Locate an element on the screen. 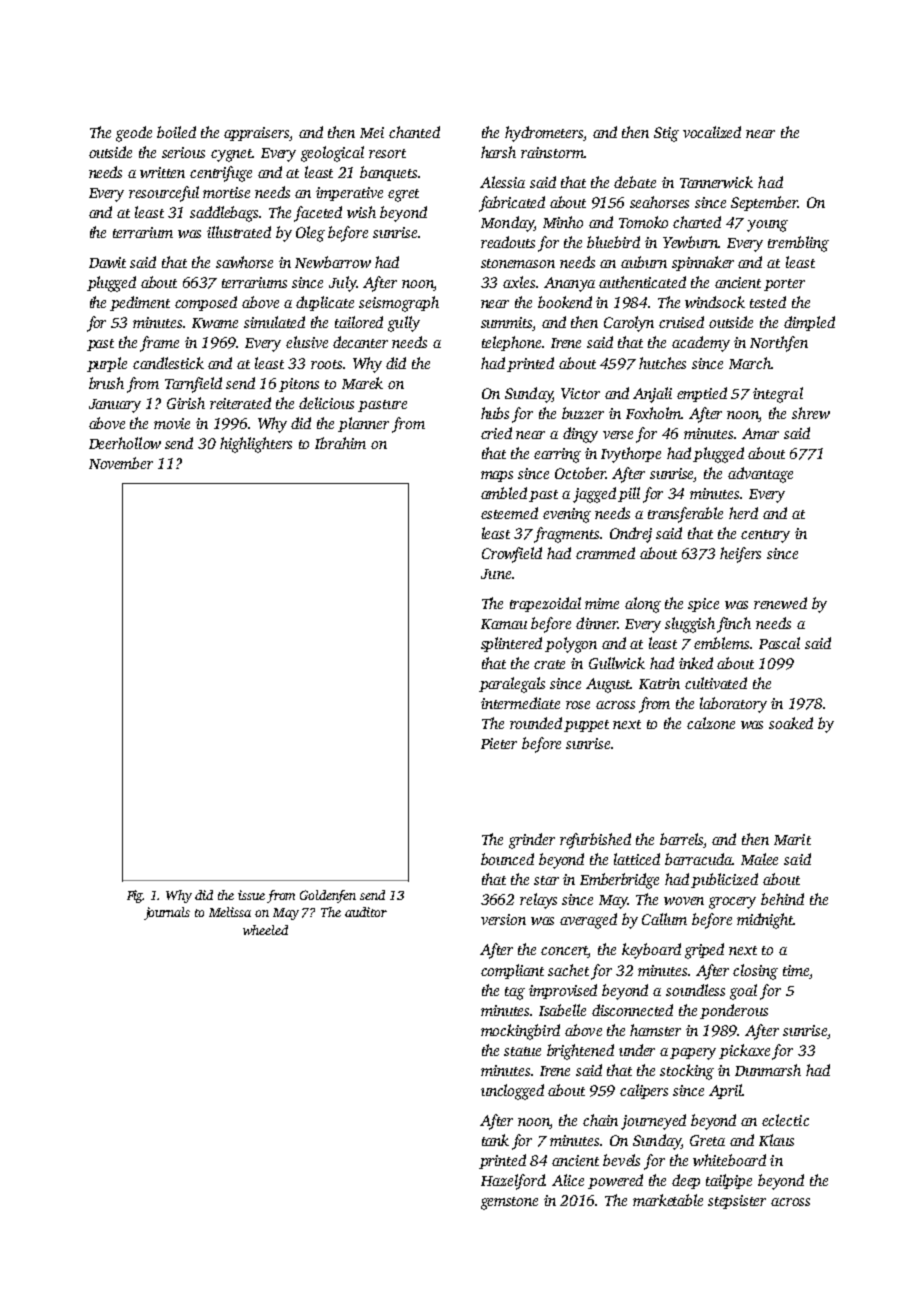  gemstone is located at coordinates (509, 1203).
